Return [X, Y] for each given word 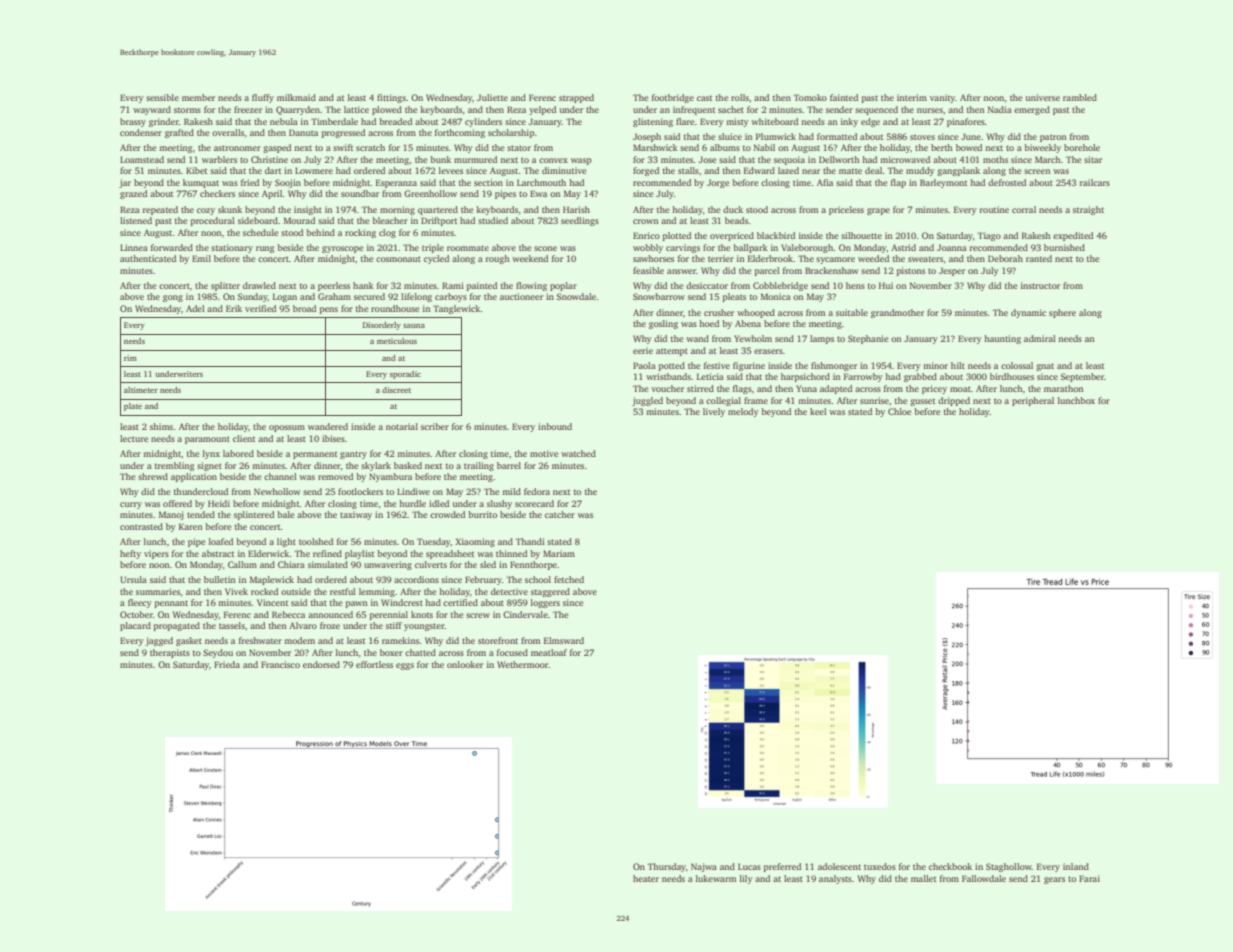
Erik [234, 308]
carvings [683, 248]
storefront [498, 640]
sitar [1093, 159]
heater [646, 878]
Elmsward [564, 640]
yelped [542, 110]
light [286, 542]
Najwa [704, 867]
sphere [1062, 313]
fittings [391, 98]
